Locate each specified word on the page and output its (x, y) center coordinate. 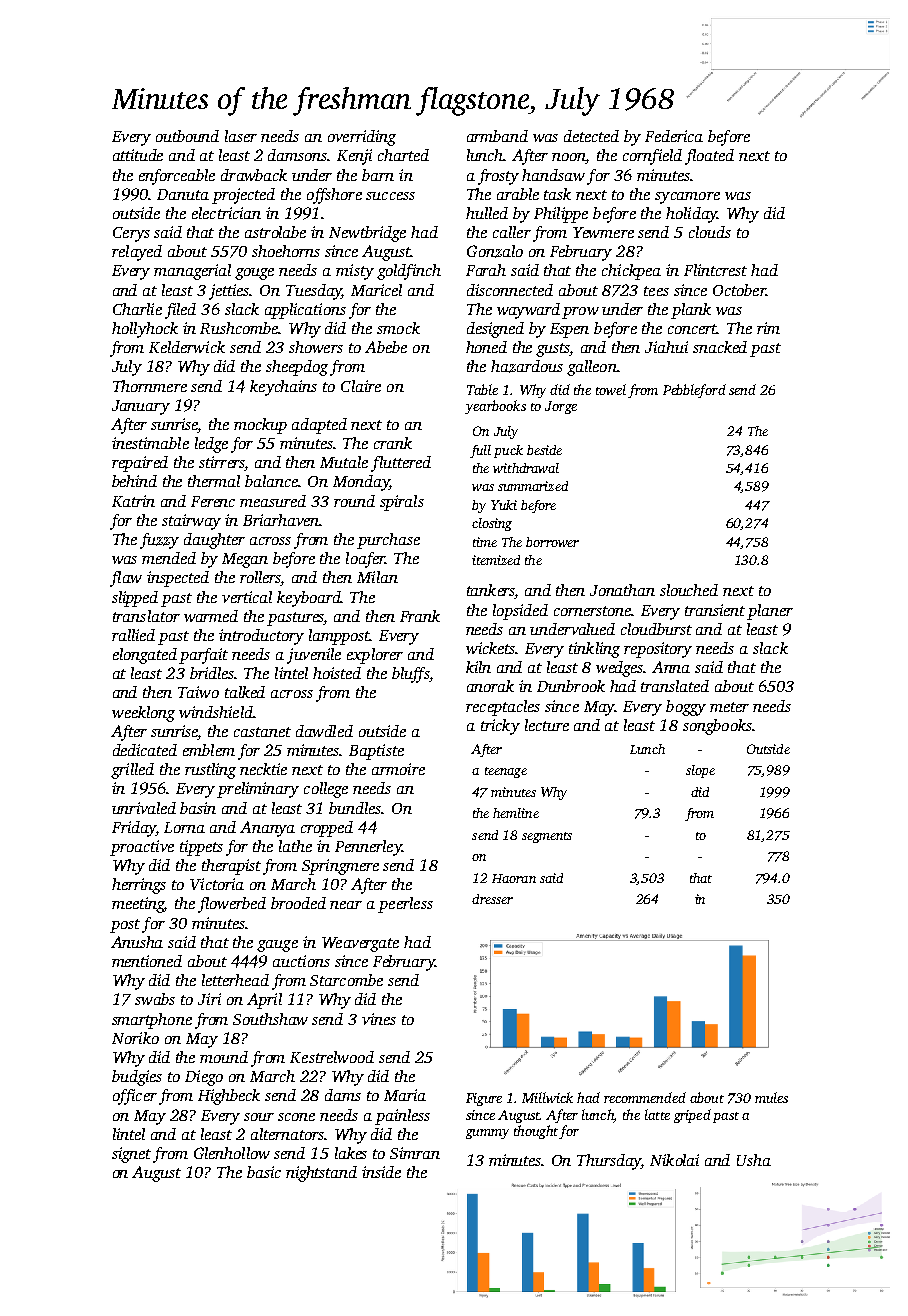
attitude (138, 155)
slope (700, 771)
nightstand (321, 1174)
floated (709, 157)
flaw (126, 579)
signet (131, 1155)
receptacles (503, 708)
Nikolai (674, 1160)
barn (378, 175)
